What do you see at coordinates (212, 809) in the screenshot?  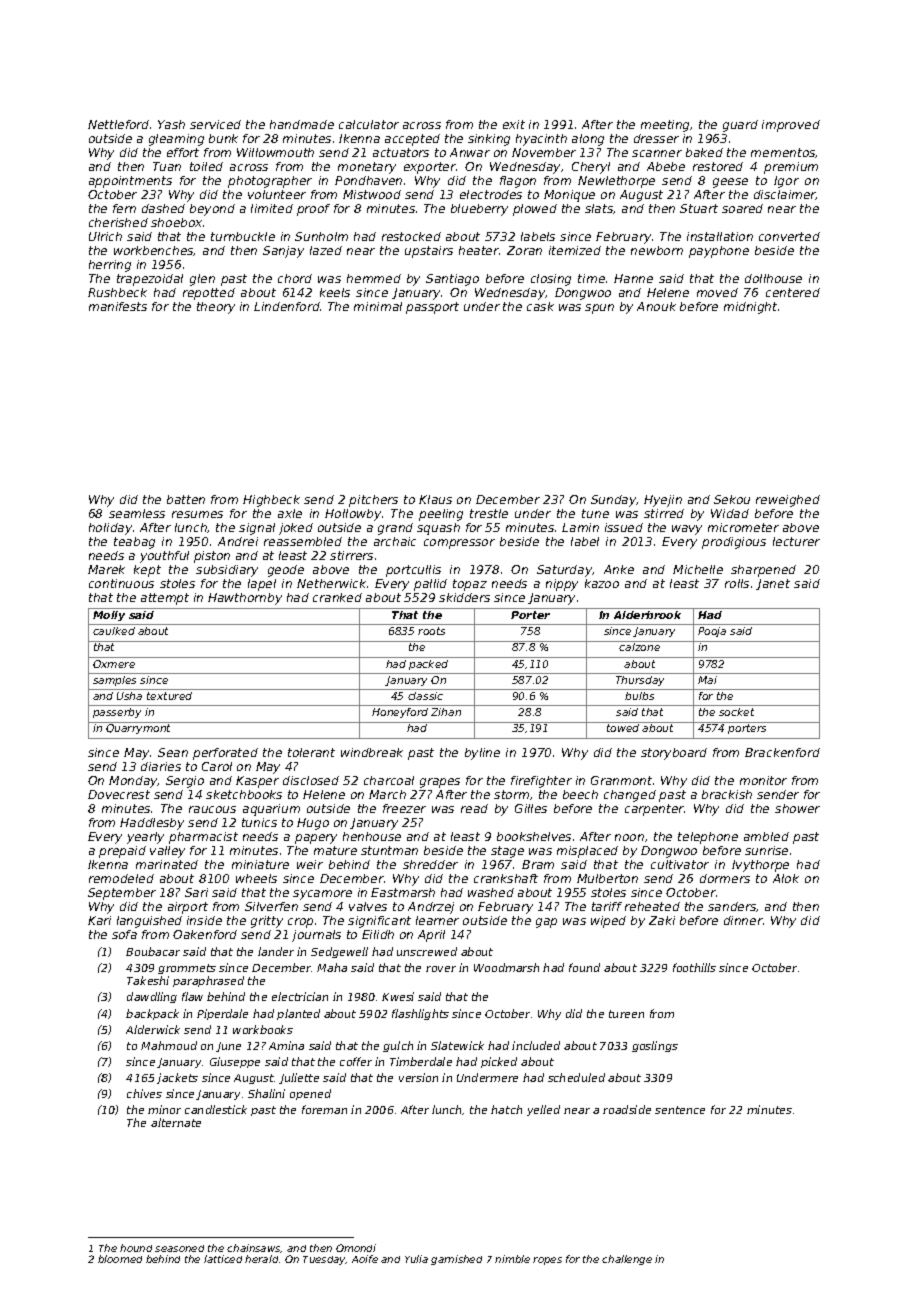 I see `raucous` at bounding box center [212, 809].
